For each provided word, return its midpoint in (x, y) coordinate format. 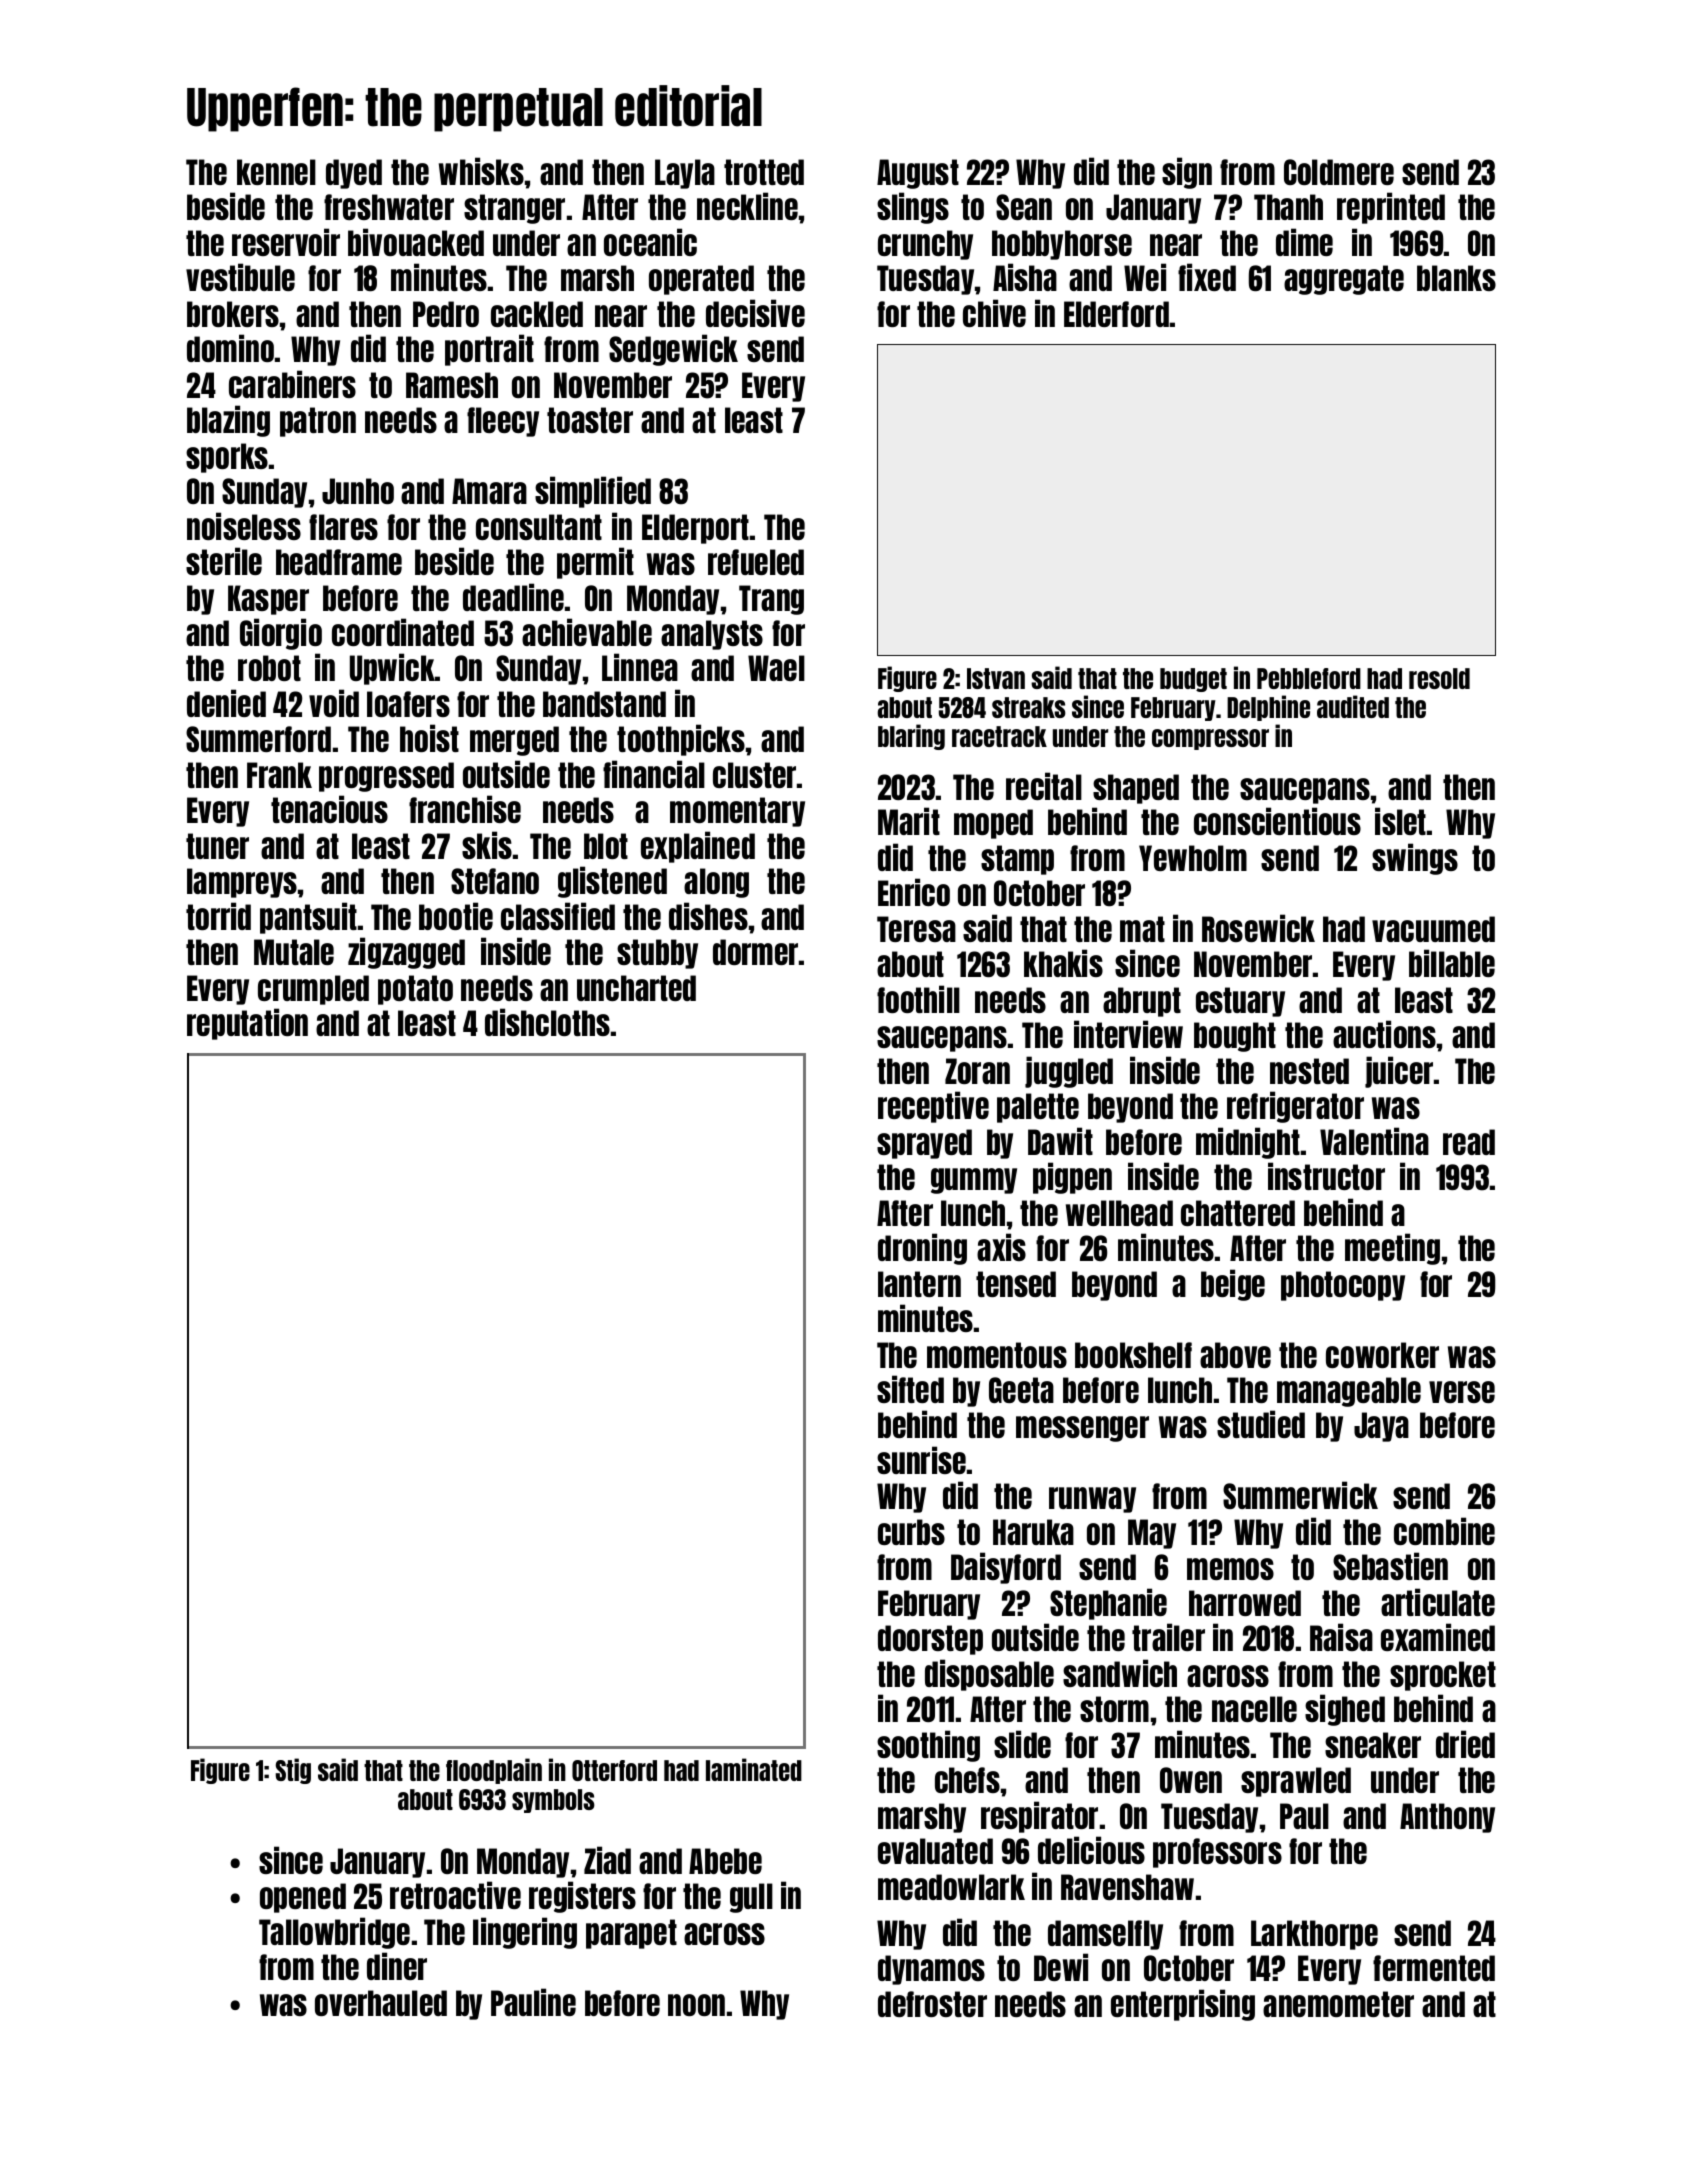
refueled (756, 562)
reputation (247, 1024)
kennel (276, 172)
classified (558, 916)
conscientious (1277, 821)
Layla (685, 174)
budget (1193, 680)
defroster (932, 2004)
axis (1001, 1247)
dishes (708, 916)
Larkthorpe (1314, 1935)
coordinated (403, 632)
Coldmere (1339, 172)
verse (1462, 1392)
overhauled (381, 2003)
